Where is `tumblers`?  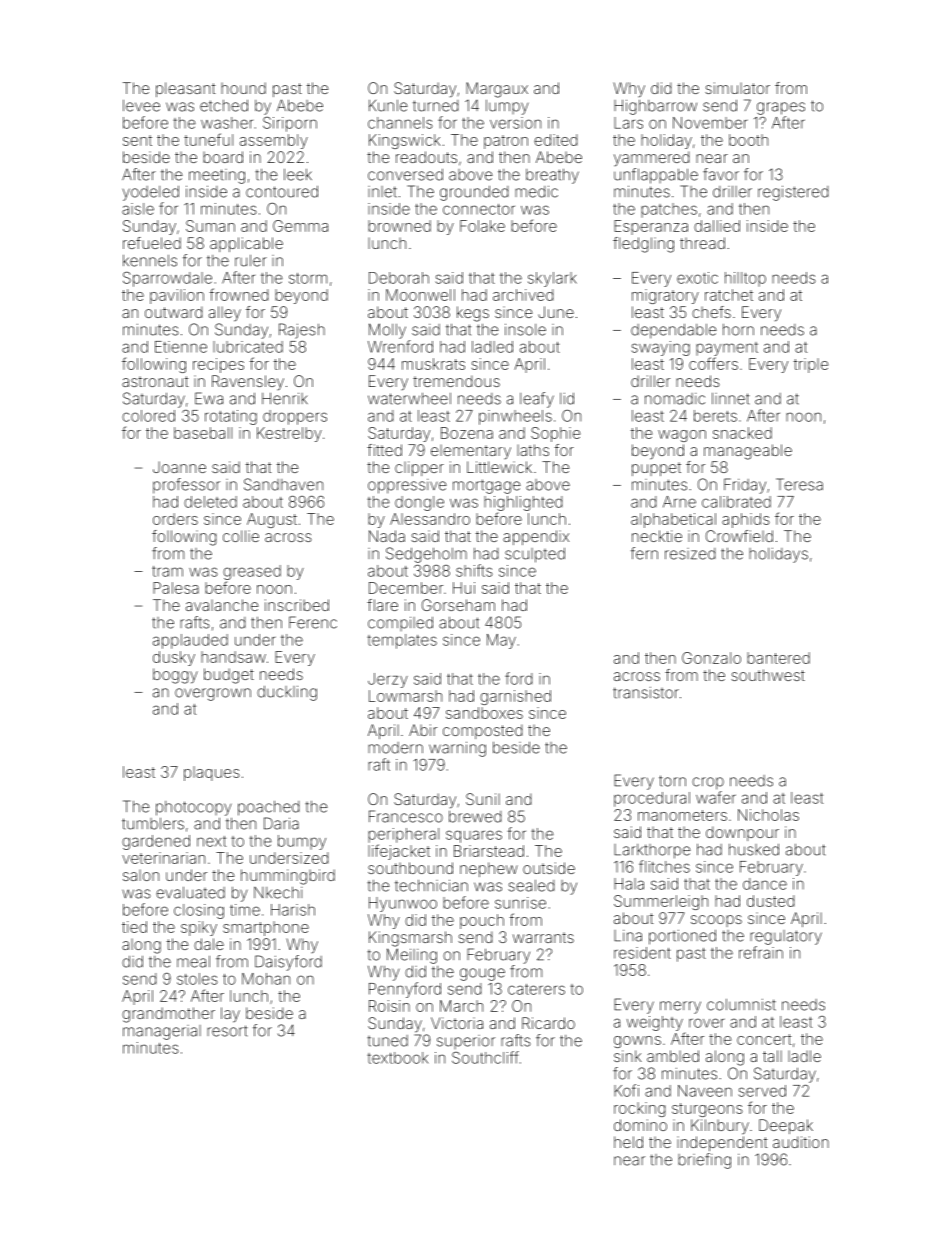 tumblers is located at coordinates (153, 823).
